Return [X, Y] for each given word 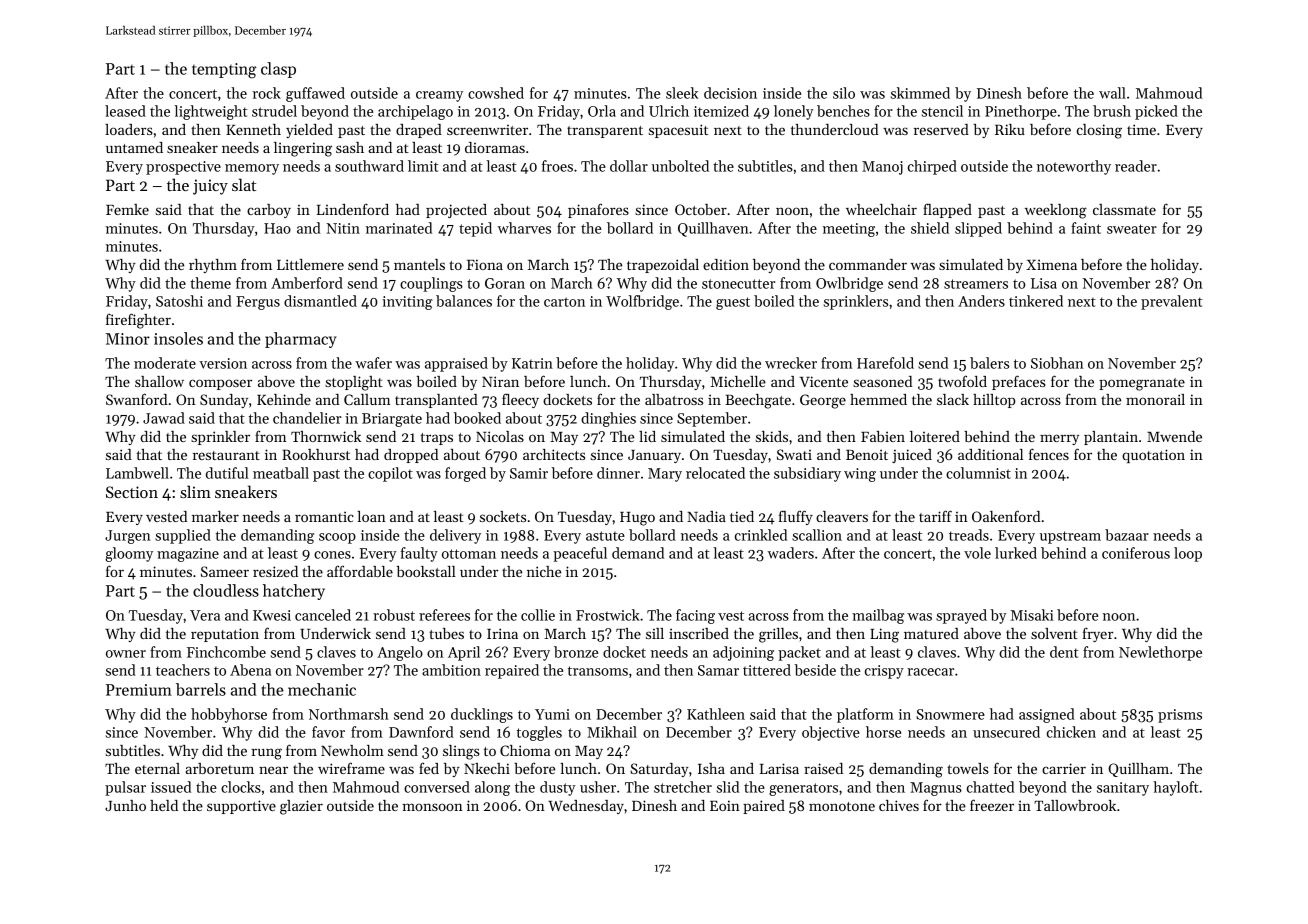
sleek [682, 93]
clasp [278, 70]
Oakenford [1006, 516]
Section [132, 492]
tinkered [1036, 301]
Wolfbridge [642, 302]
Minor [128, 339]
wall [1112, 93]
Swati [794, 454]
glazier [301, 807]
